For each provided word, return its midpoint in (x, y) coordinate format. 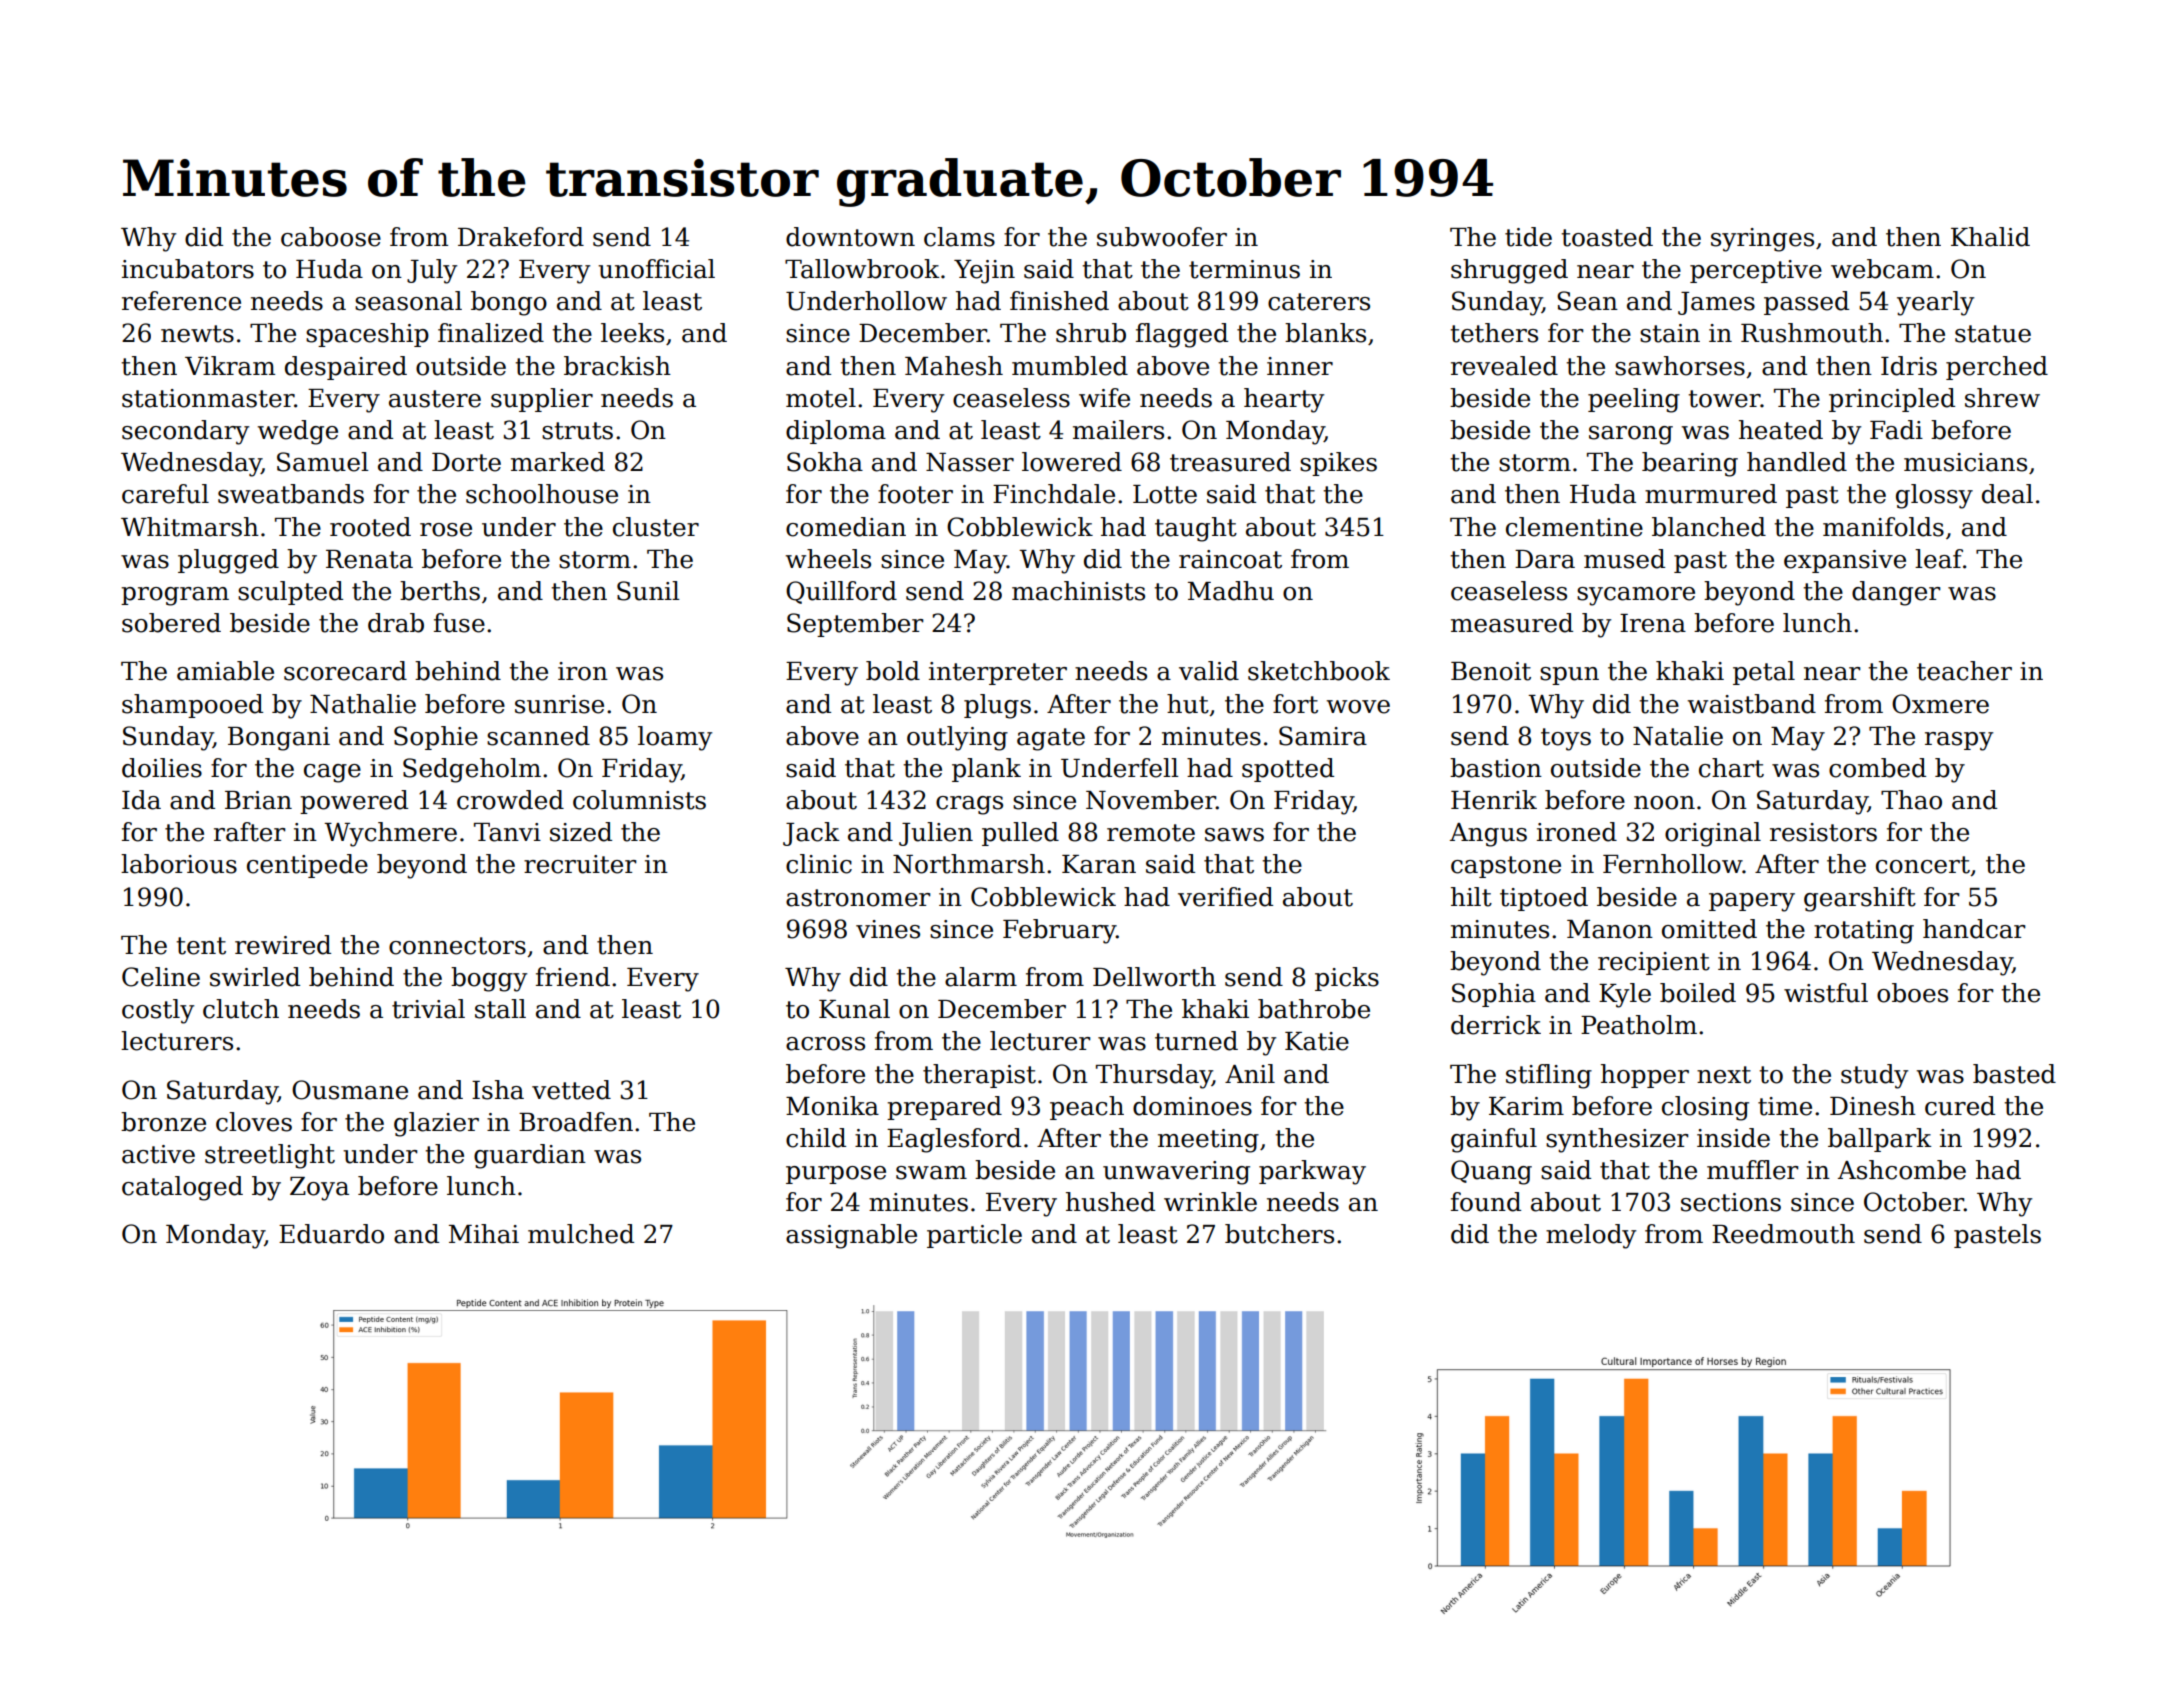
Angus (1488, 835)
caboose (331, 237)
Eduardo (331, 1234)
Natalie (1678, 736)
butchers (1279, 1234)
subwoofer (1162, 237)
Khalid (1990, 237)
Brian (258, 800)
